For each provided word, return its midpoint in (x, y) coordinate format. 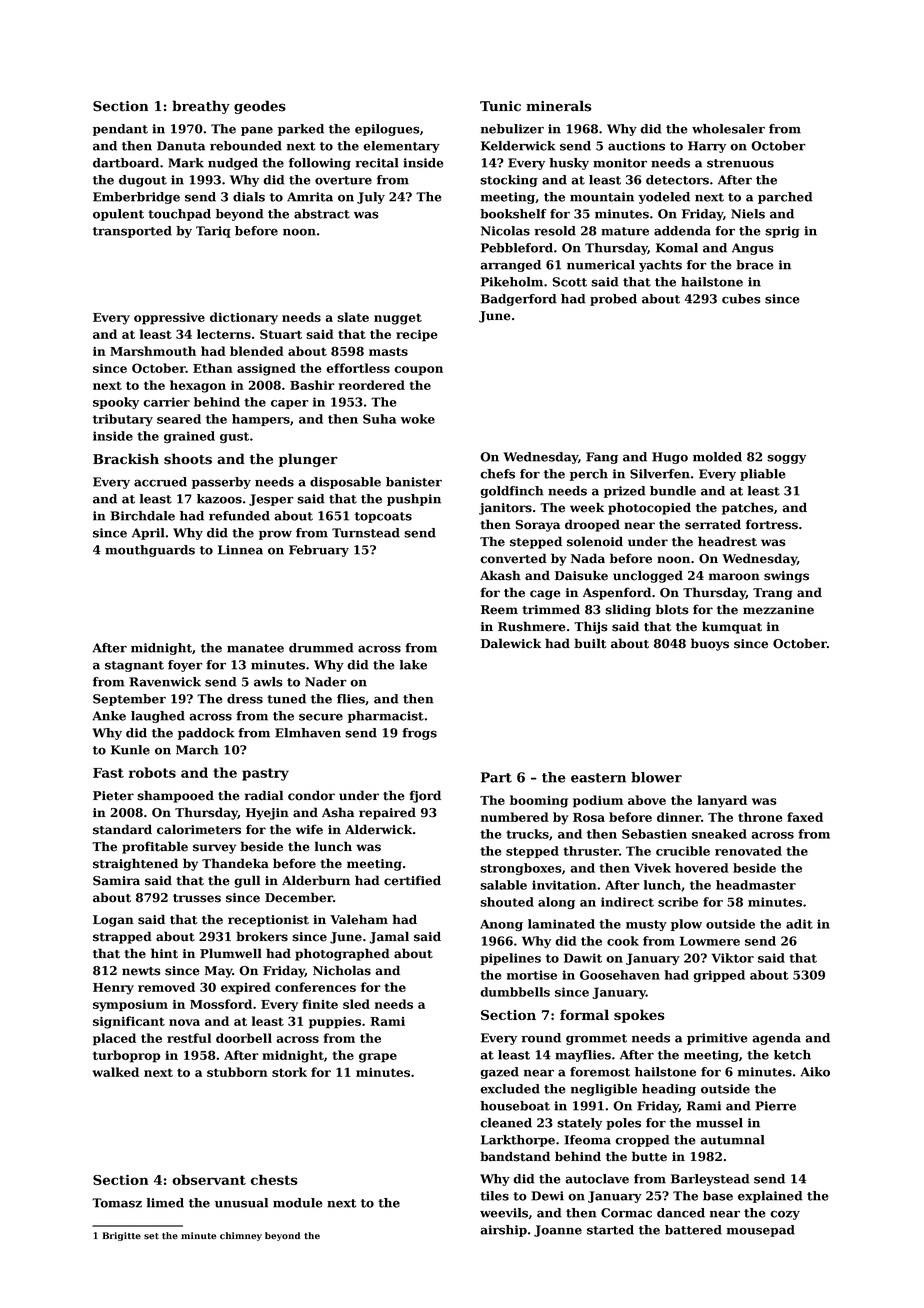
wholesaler (728, 129)
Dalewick (511, 643)
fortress (772, 524)
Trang (773, 594)
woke (418, 419)
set (151, 1236)
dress (245, 699)
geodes (260, 107)
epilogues (387, 130)
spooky (116, 403)
